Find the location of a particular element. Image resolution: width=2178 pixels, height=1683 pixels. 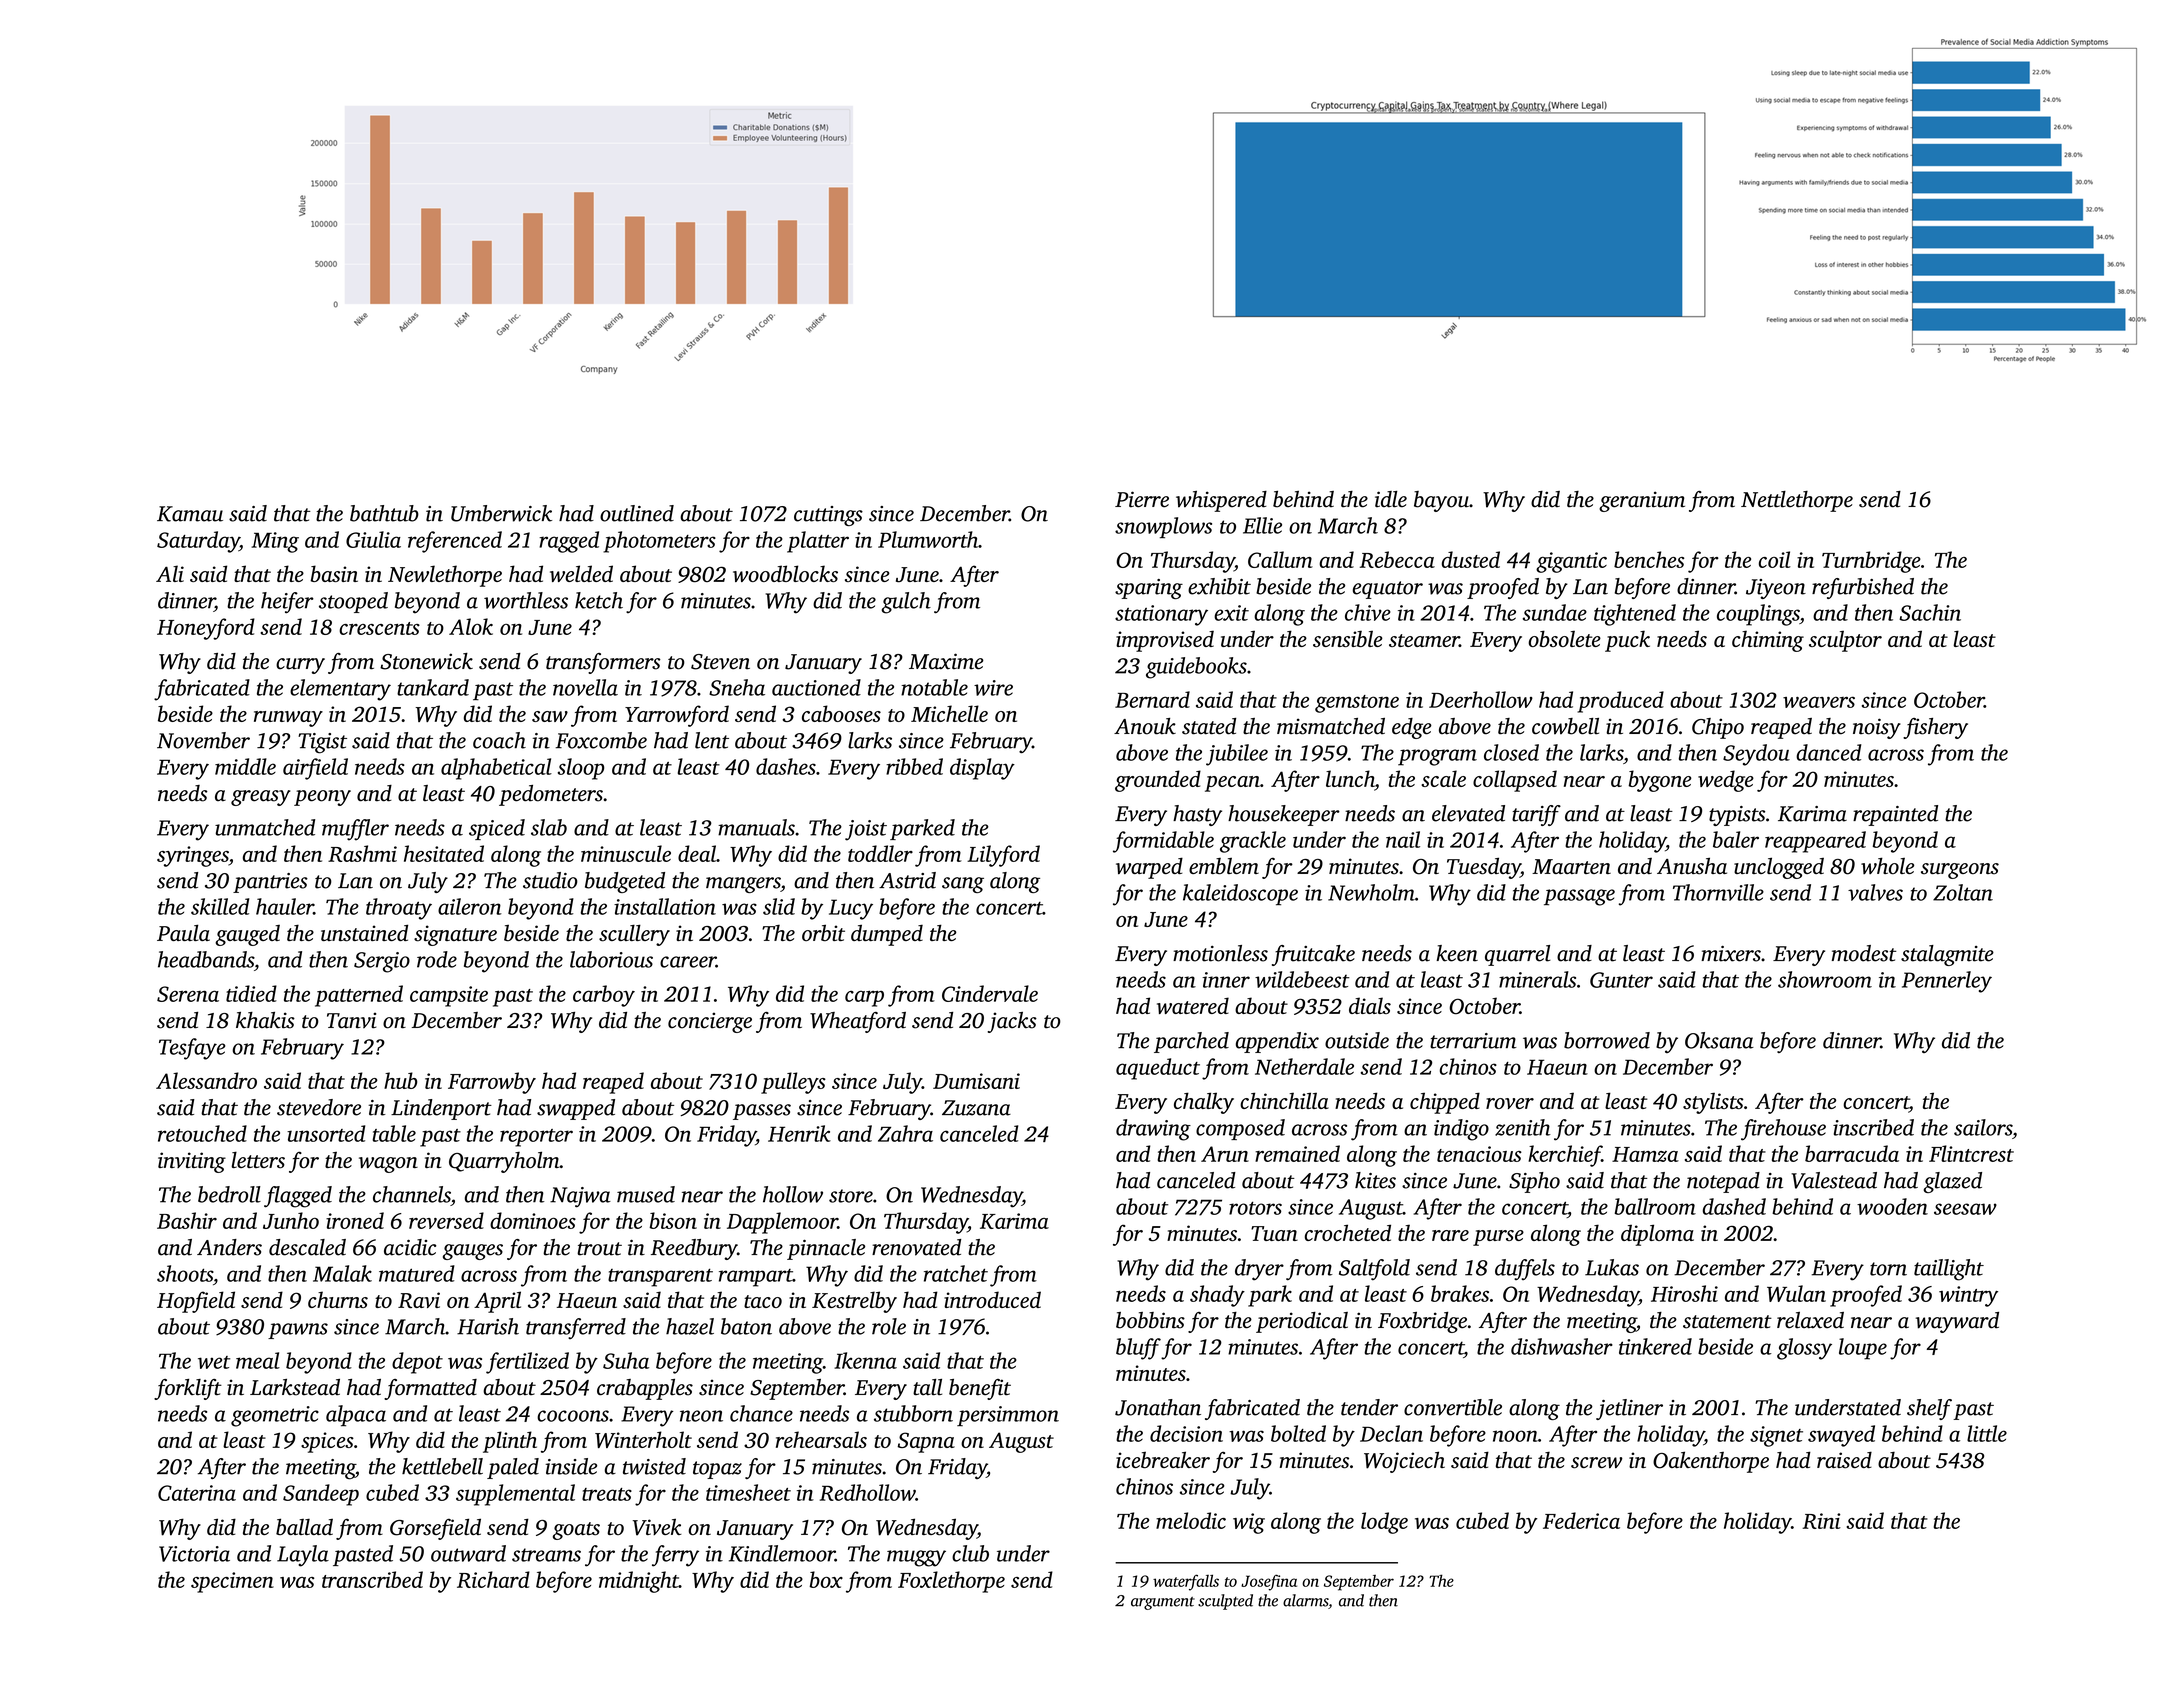

bayou is located at coordinates (1441, 501).
